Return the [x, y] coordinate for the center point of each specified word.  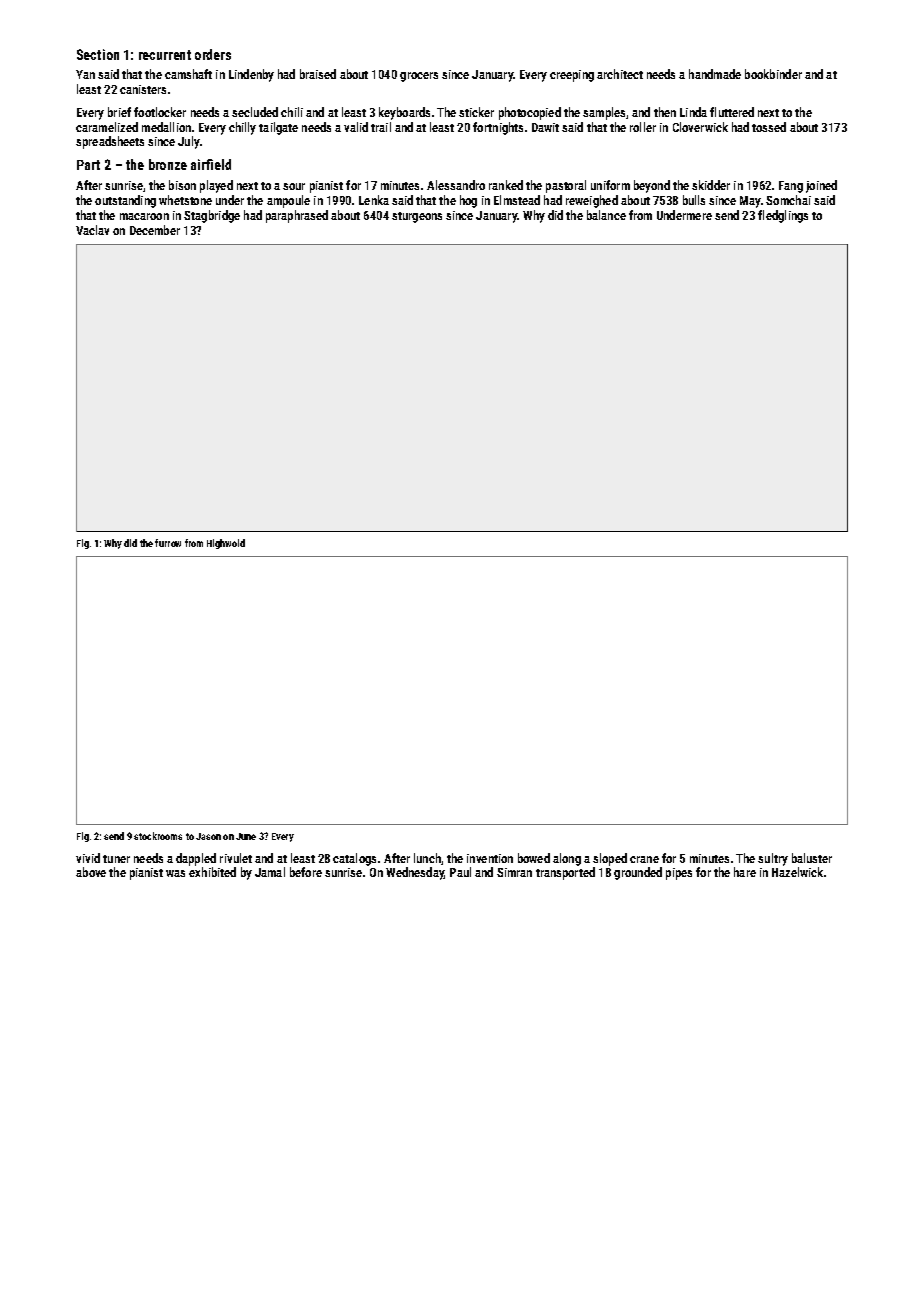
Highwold [226, 544]
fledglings [783, 216]
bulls [694, 200]
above [91, 872]
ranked [506, 185]
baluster [812, 858]
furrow [168, 543]
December [155, 230]
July [189, 142]
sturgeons [417, 217]
